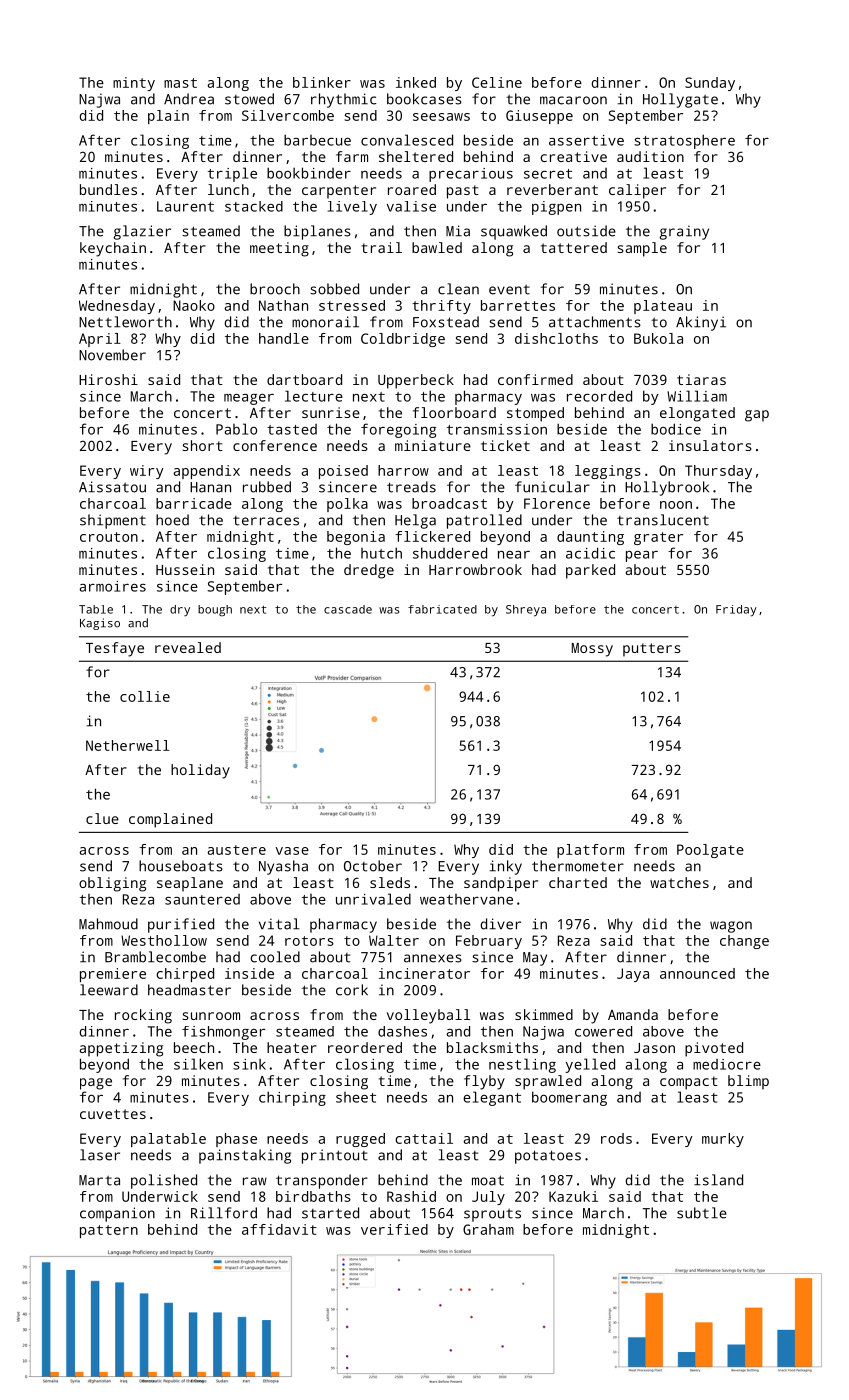  What do you see at coordinates (697, 973) in the document?
I see `announced` at bounding box center [697, 973].
